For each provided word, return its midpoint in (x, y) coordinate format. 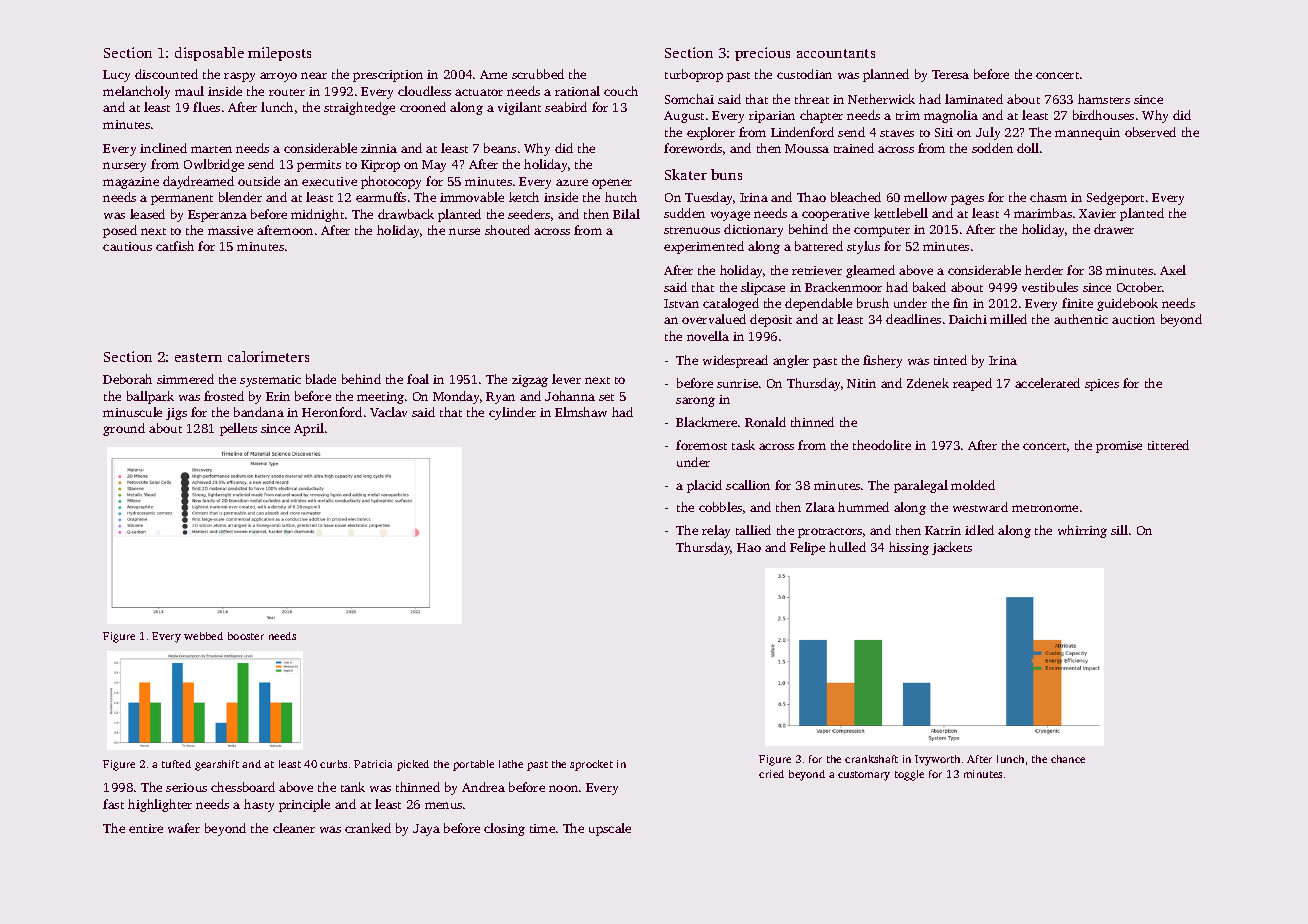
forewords (693, 148)
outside (259, 181)
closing (504, 829)
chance (1068, 759)
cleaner (294, 828)
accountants (836, 53)
